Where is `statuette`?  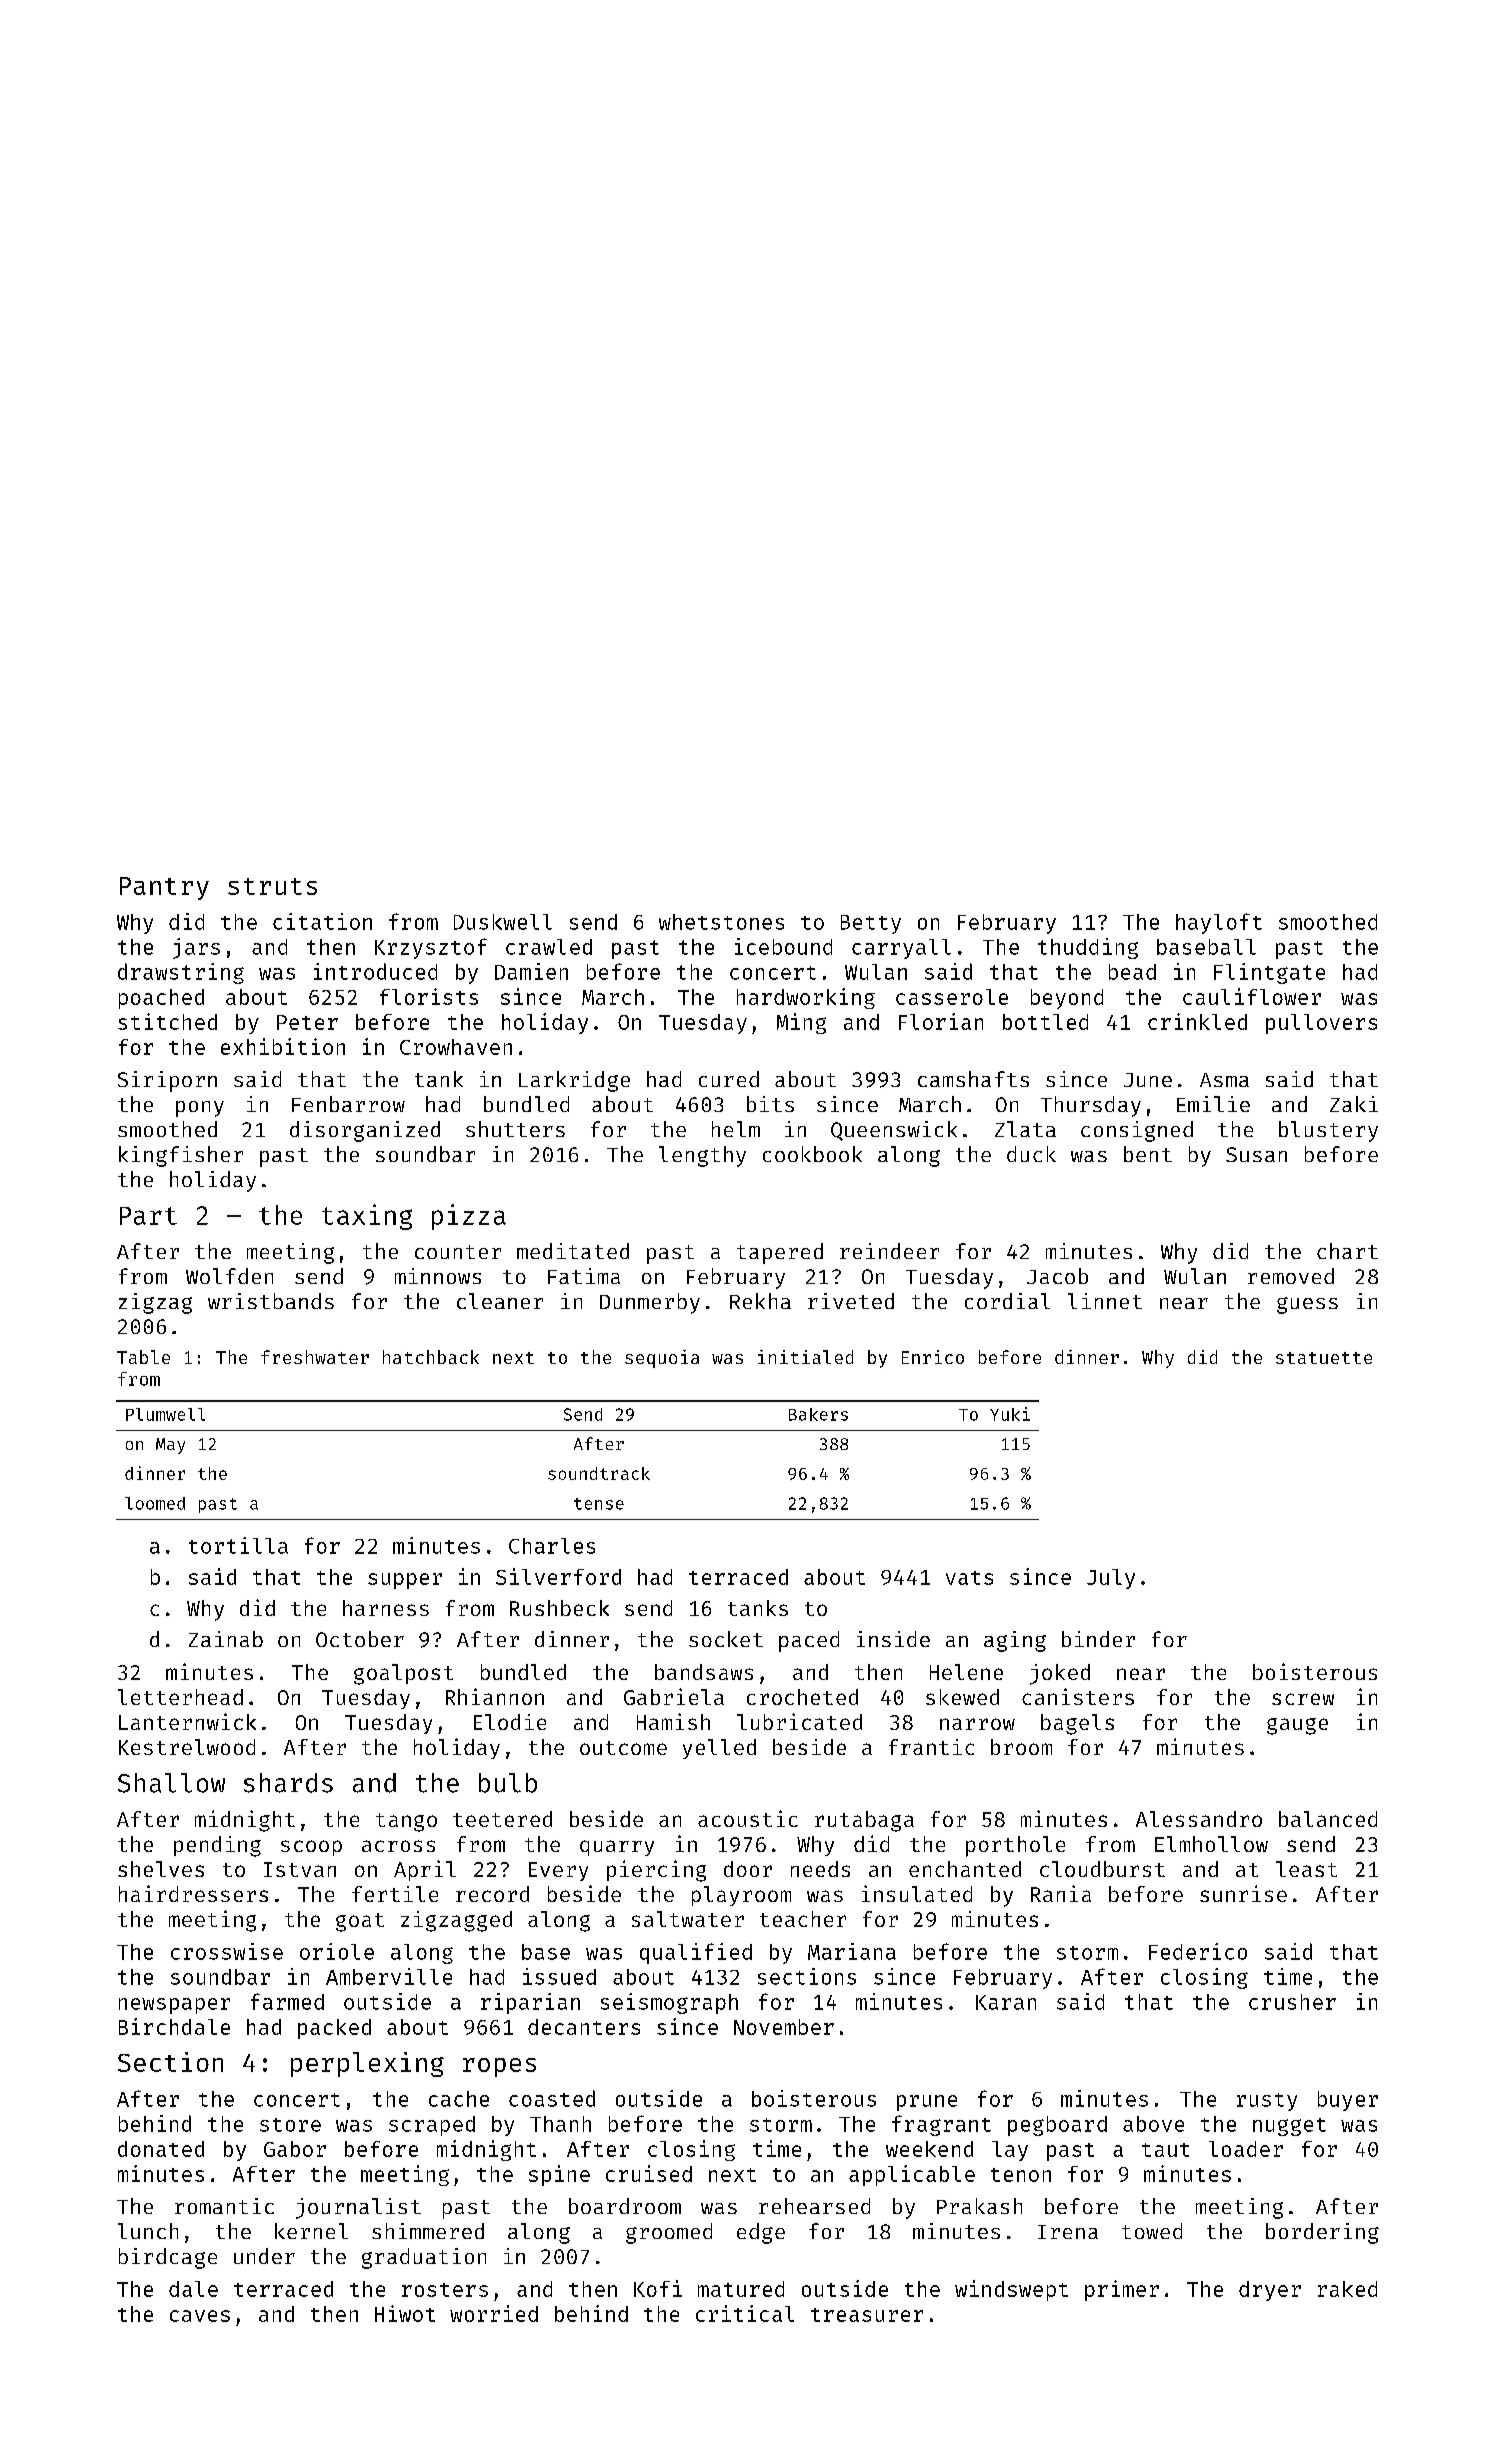
statuette is located at coordinates (1324, 1358).
